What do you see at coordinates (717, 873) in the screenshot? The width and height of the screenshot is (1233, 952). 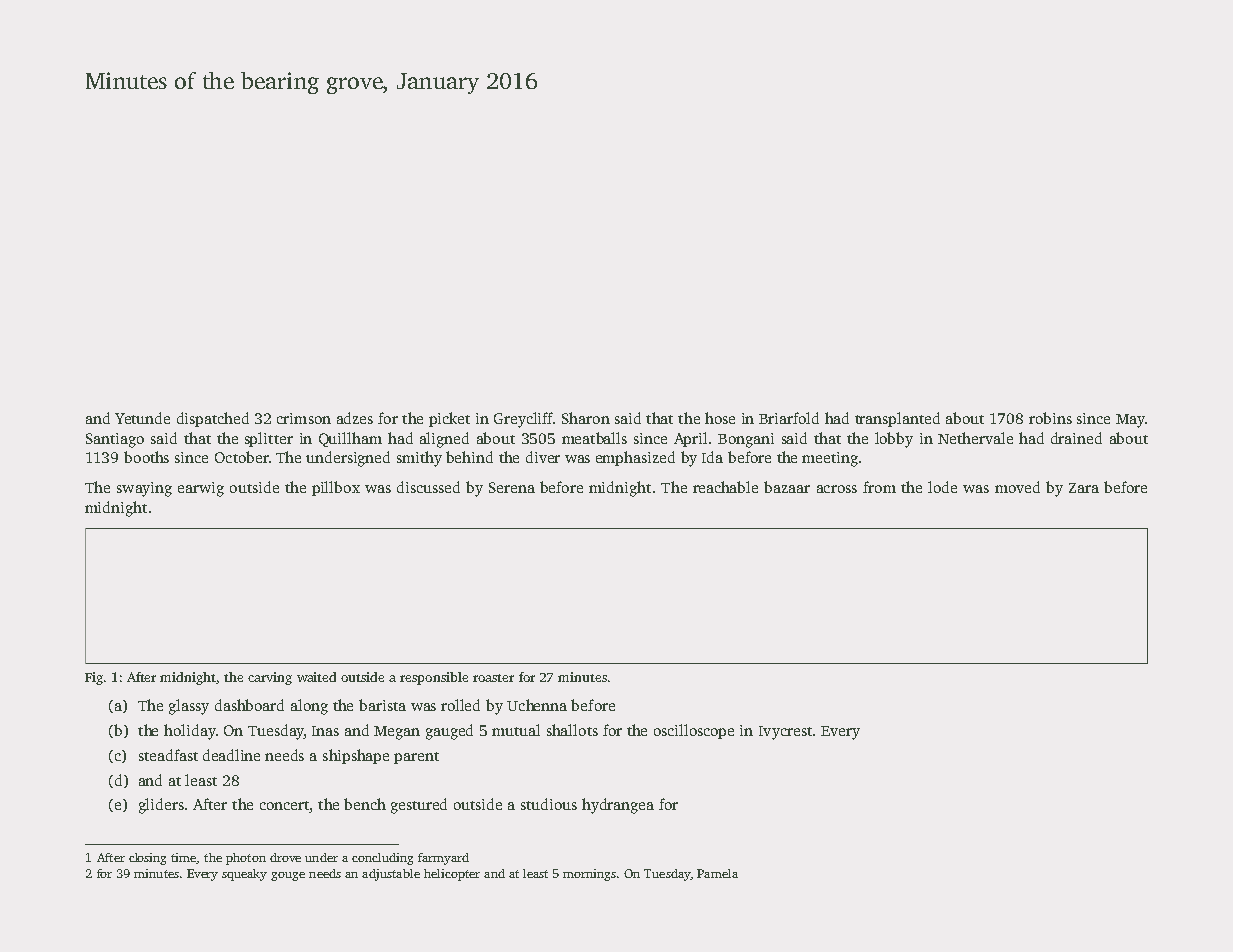 I see `Pamela` at bounding box center [717, 873].
